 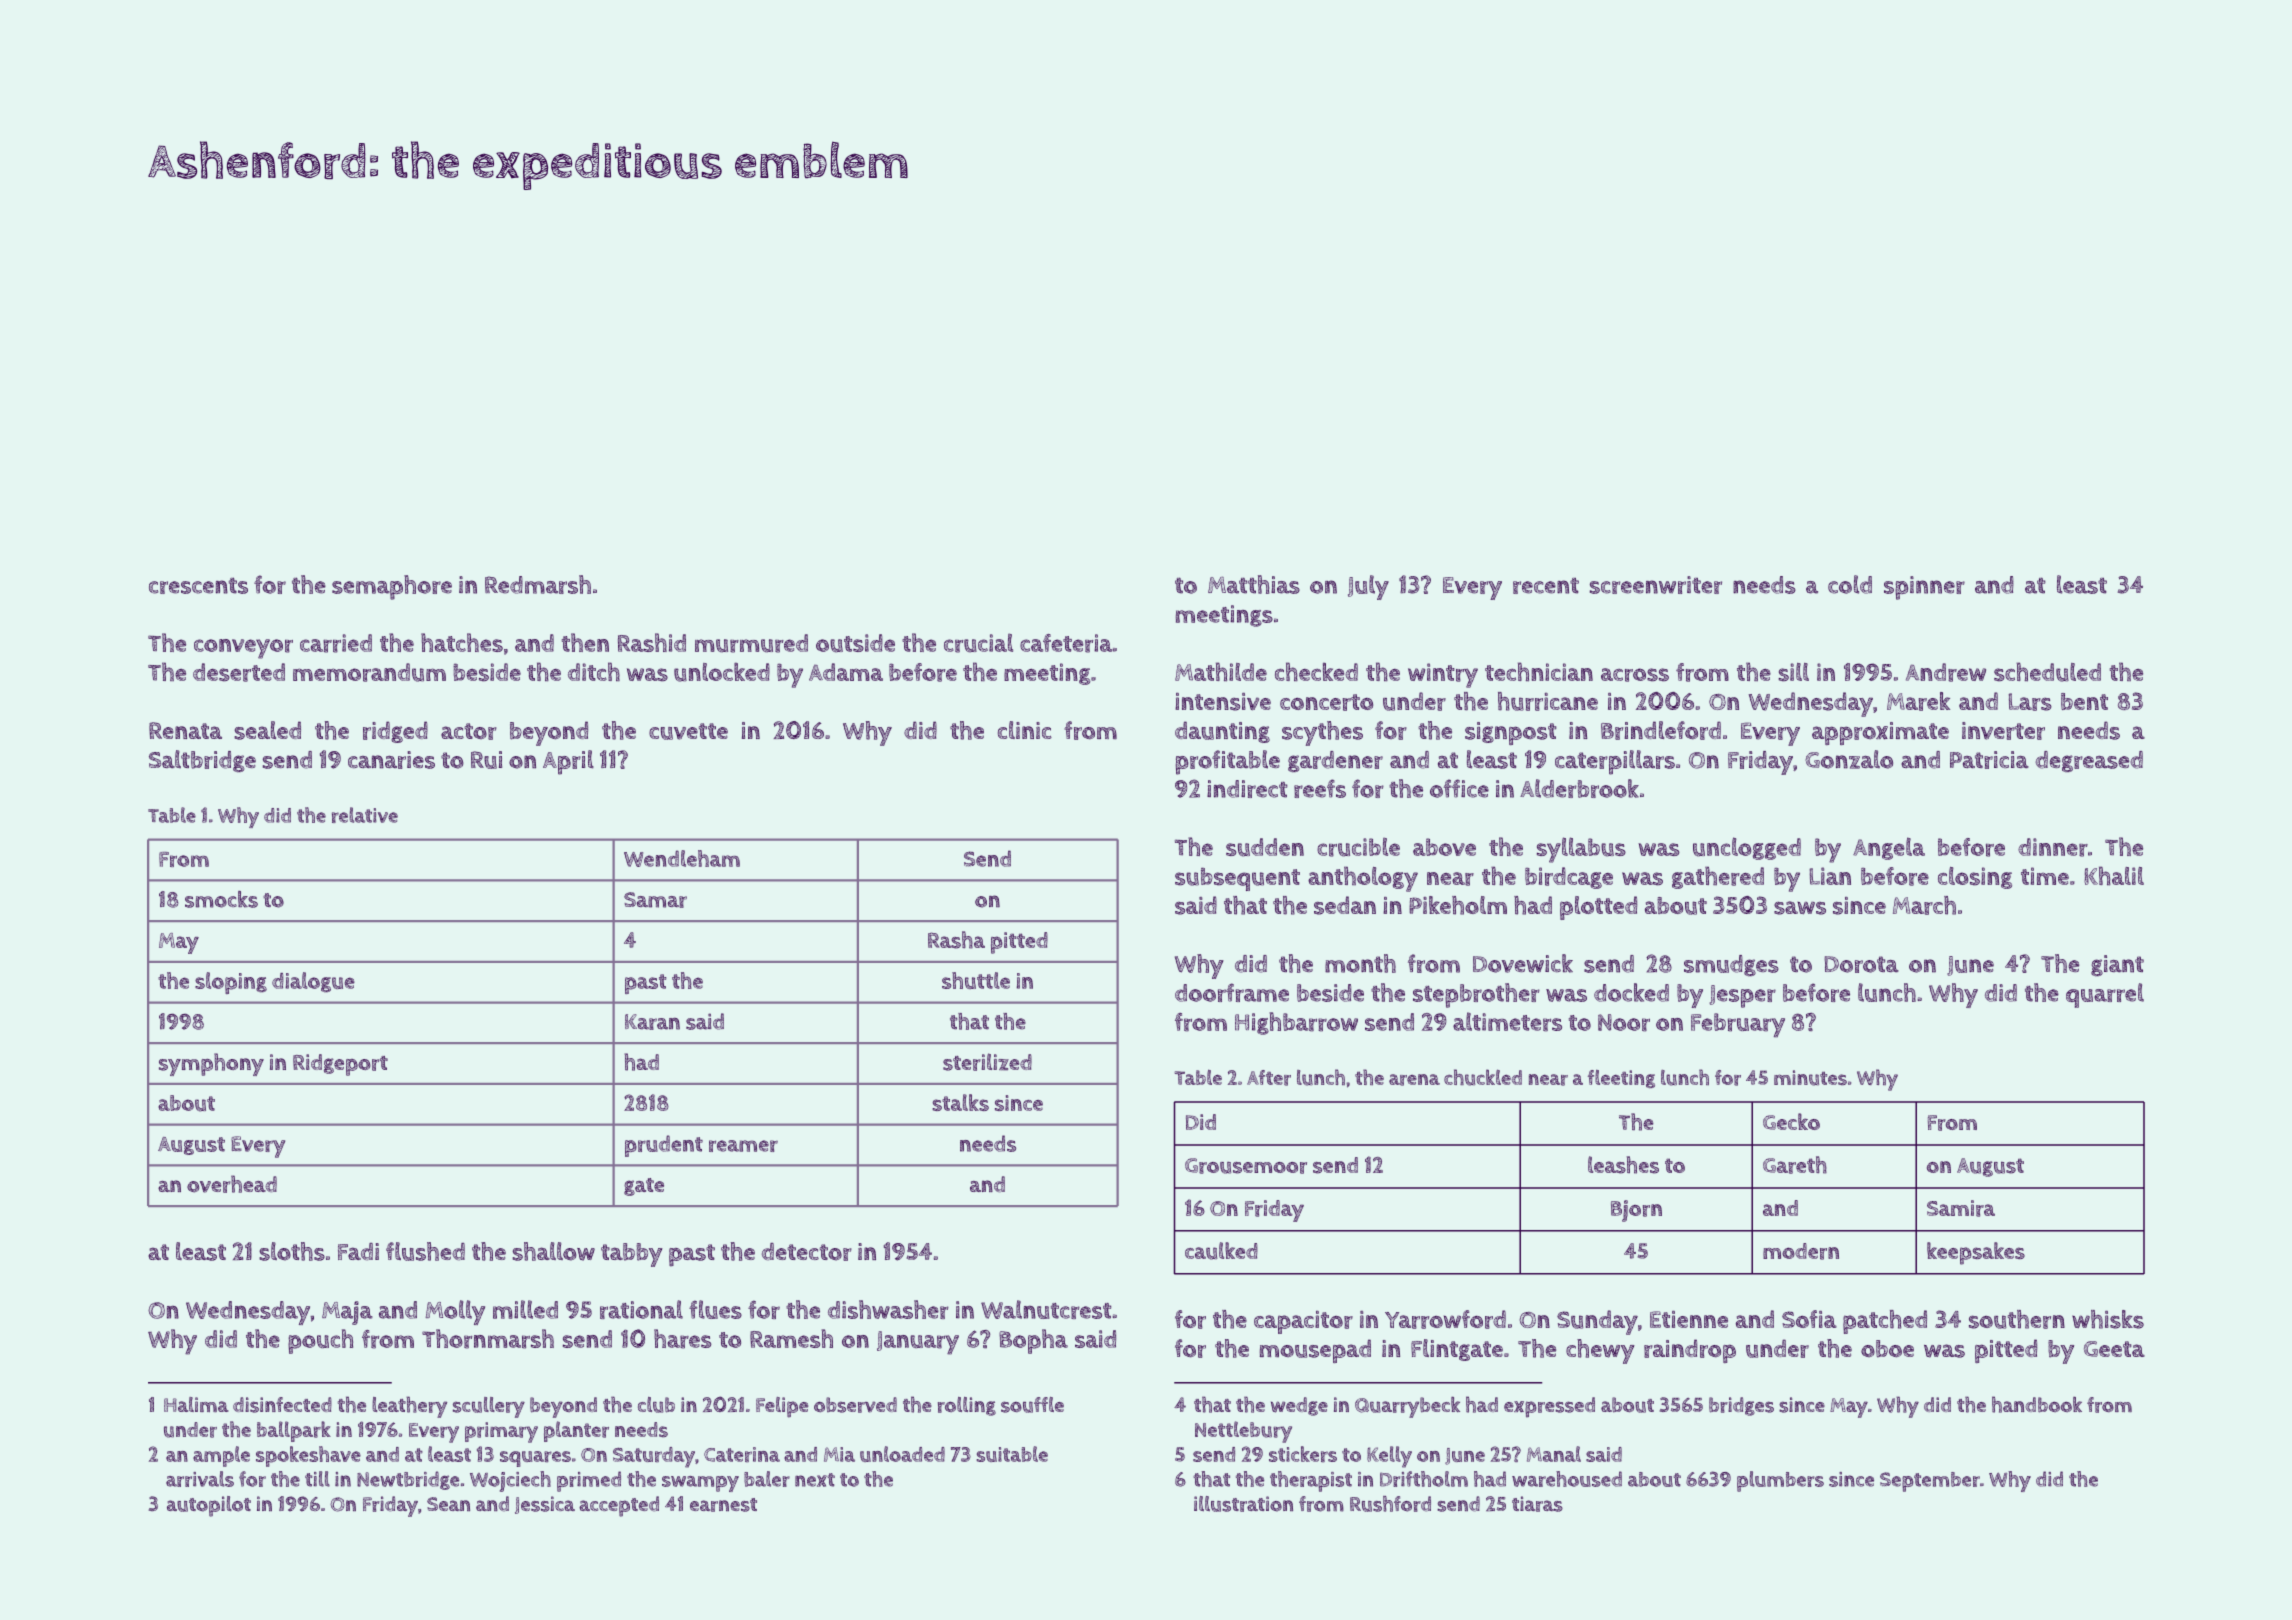 What do you see at coordinates (1791, 1121) in the screenshot?
I see `Gecko` at bounding box center [1791, 1121].
